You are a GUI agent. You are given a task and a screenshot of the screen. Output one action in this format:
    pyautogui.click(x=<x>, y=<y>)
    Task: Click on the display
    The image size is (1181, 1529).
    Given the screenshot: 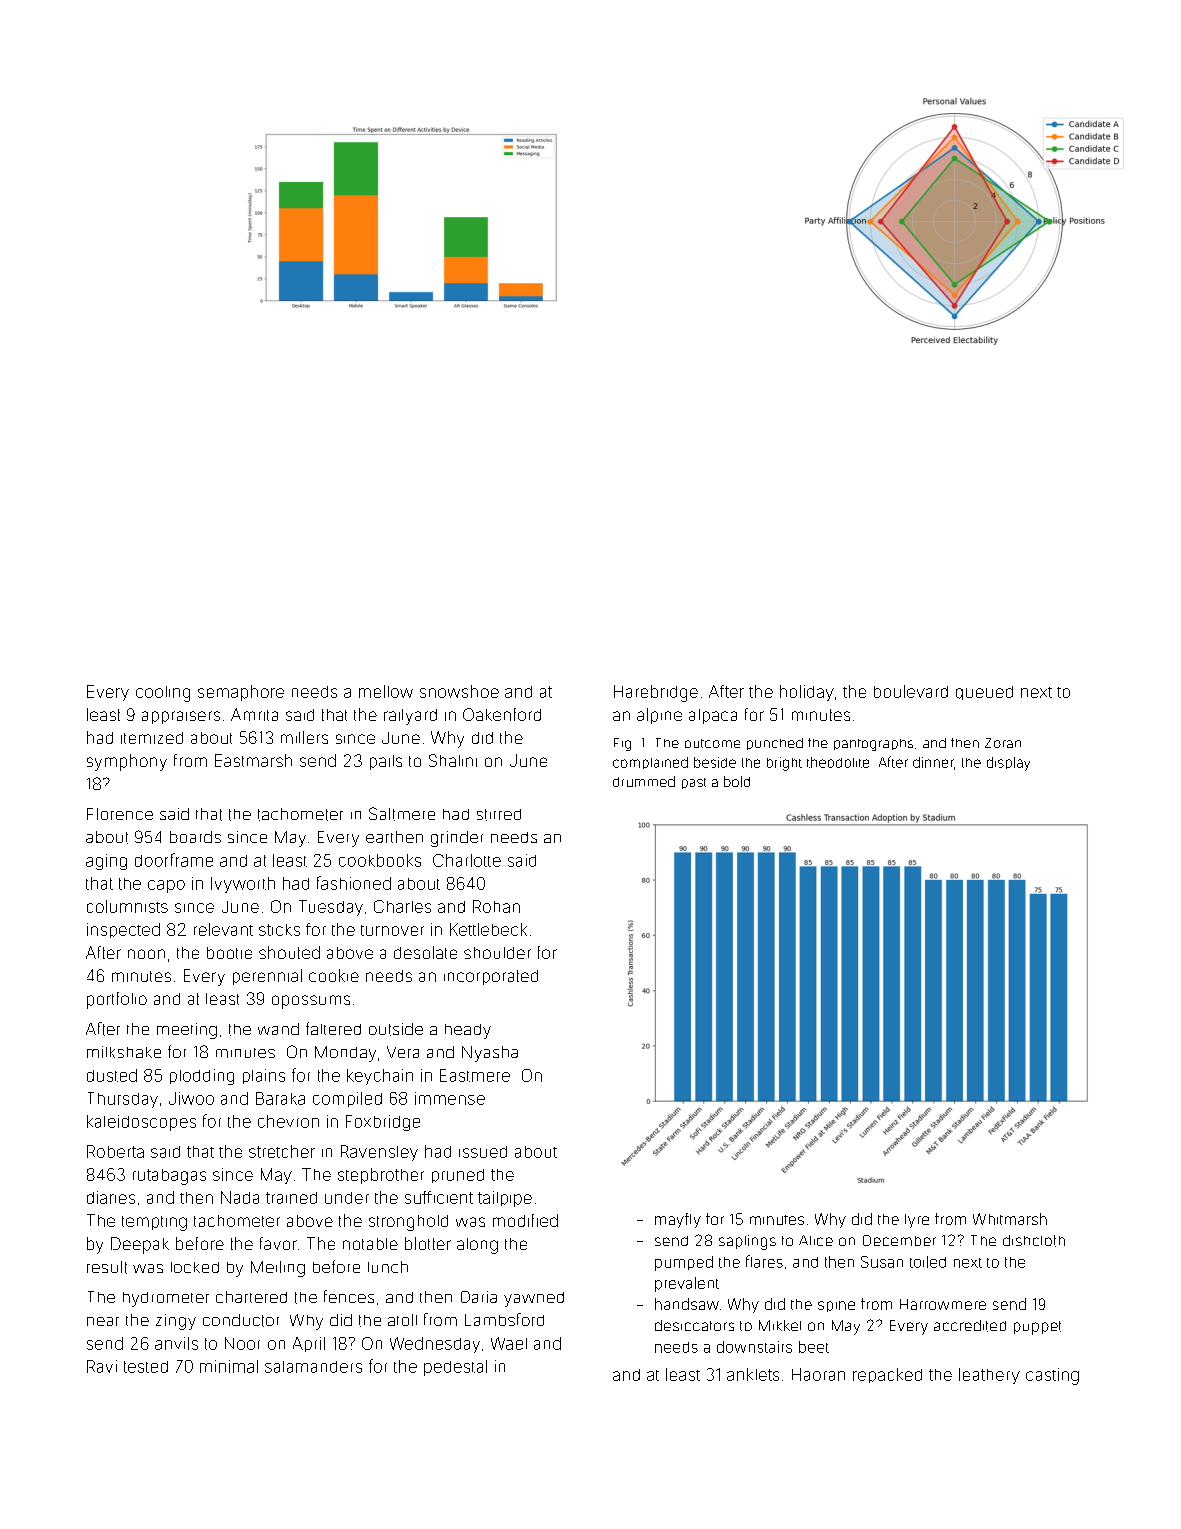 What is the action you would take?
    pyautogui.click(x=1008, y=764)
